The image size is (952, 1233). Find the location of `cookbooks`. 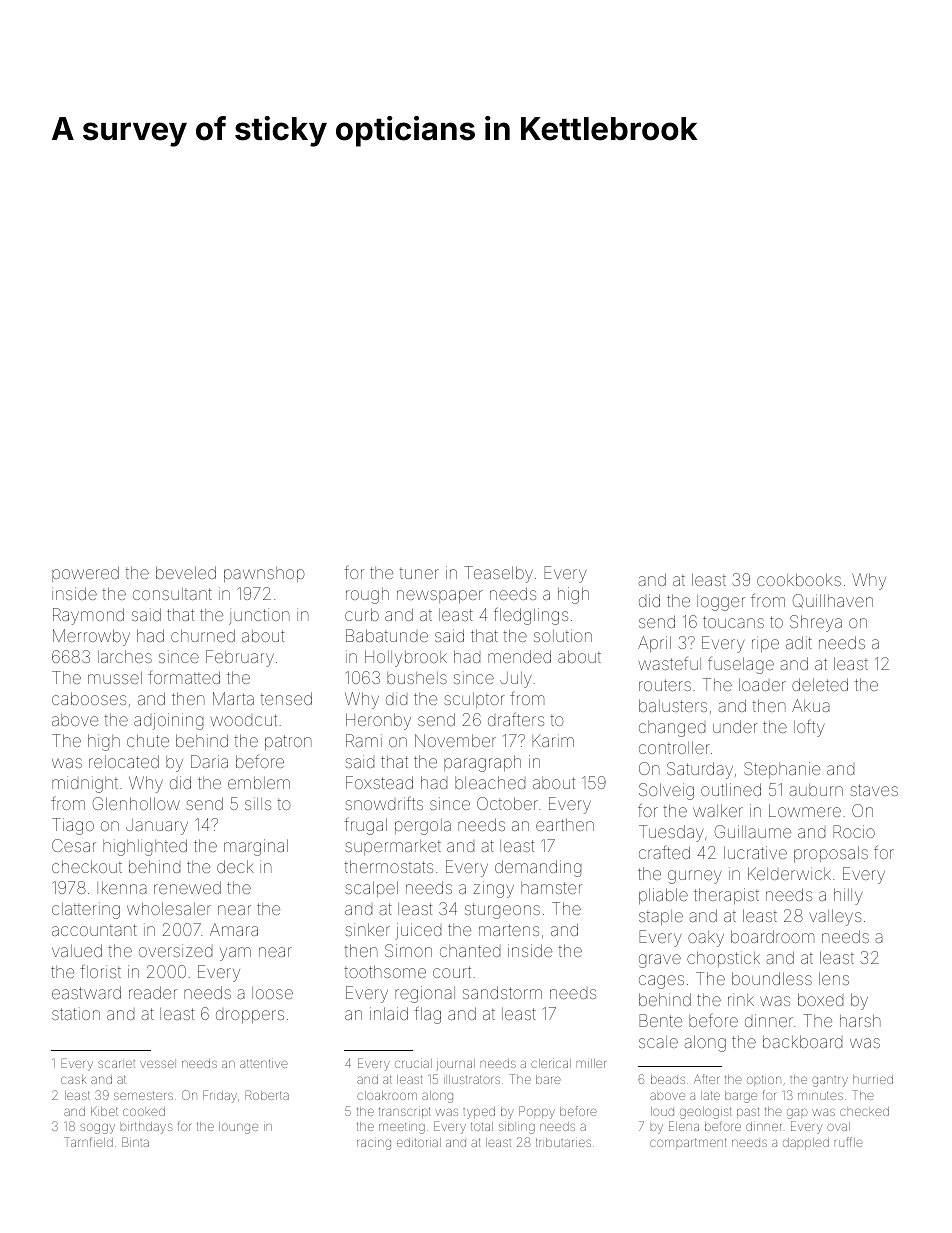

cookbooks is located at coordinates (799, 579).
